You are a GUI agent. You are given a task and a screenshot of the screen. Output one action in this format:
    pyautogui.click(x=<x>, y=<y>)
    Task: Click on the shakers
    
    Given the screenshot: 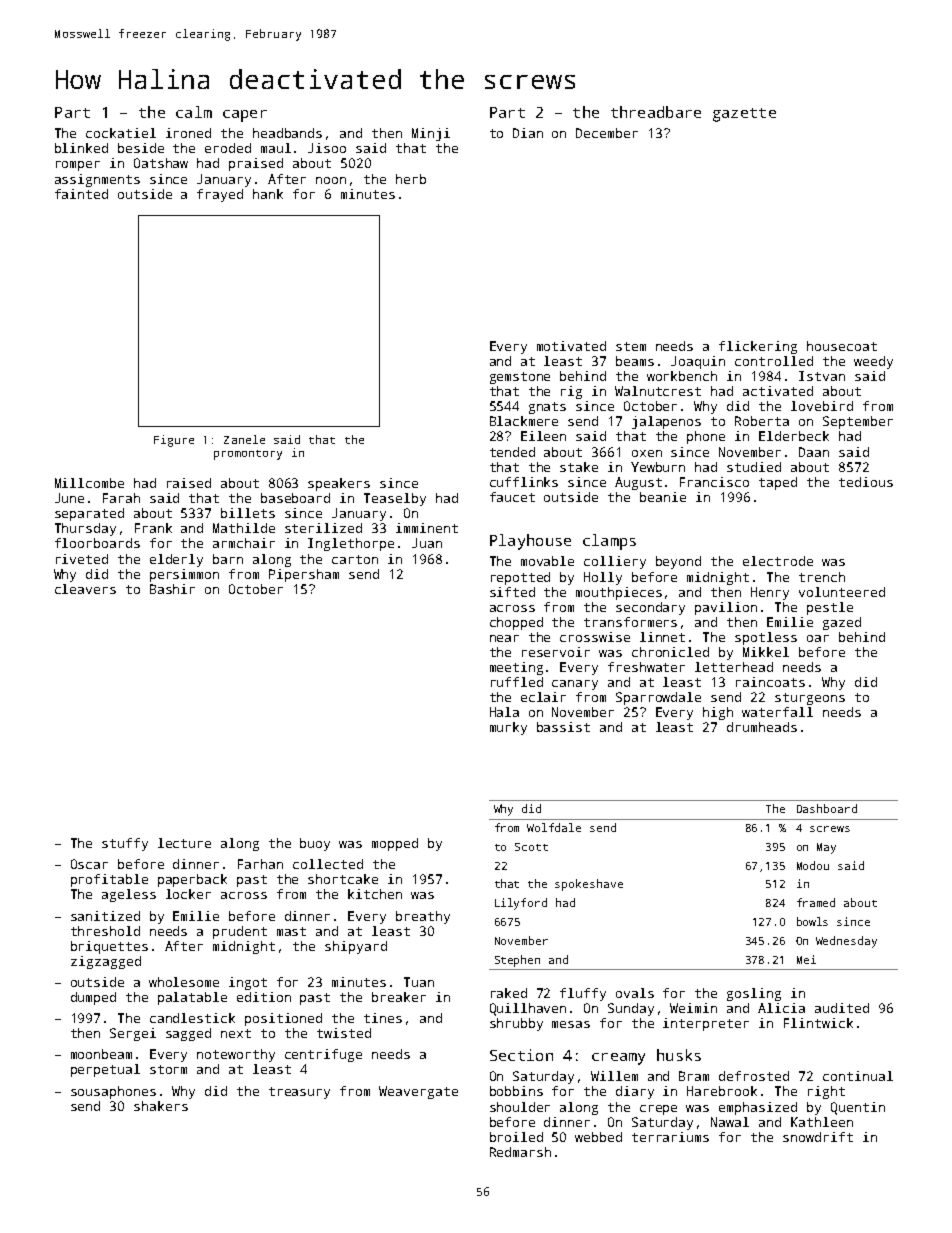 What is the action you would take?
    pyautogui.click(x=161, y=1106)
